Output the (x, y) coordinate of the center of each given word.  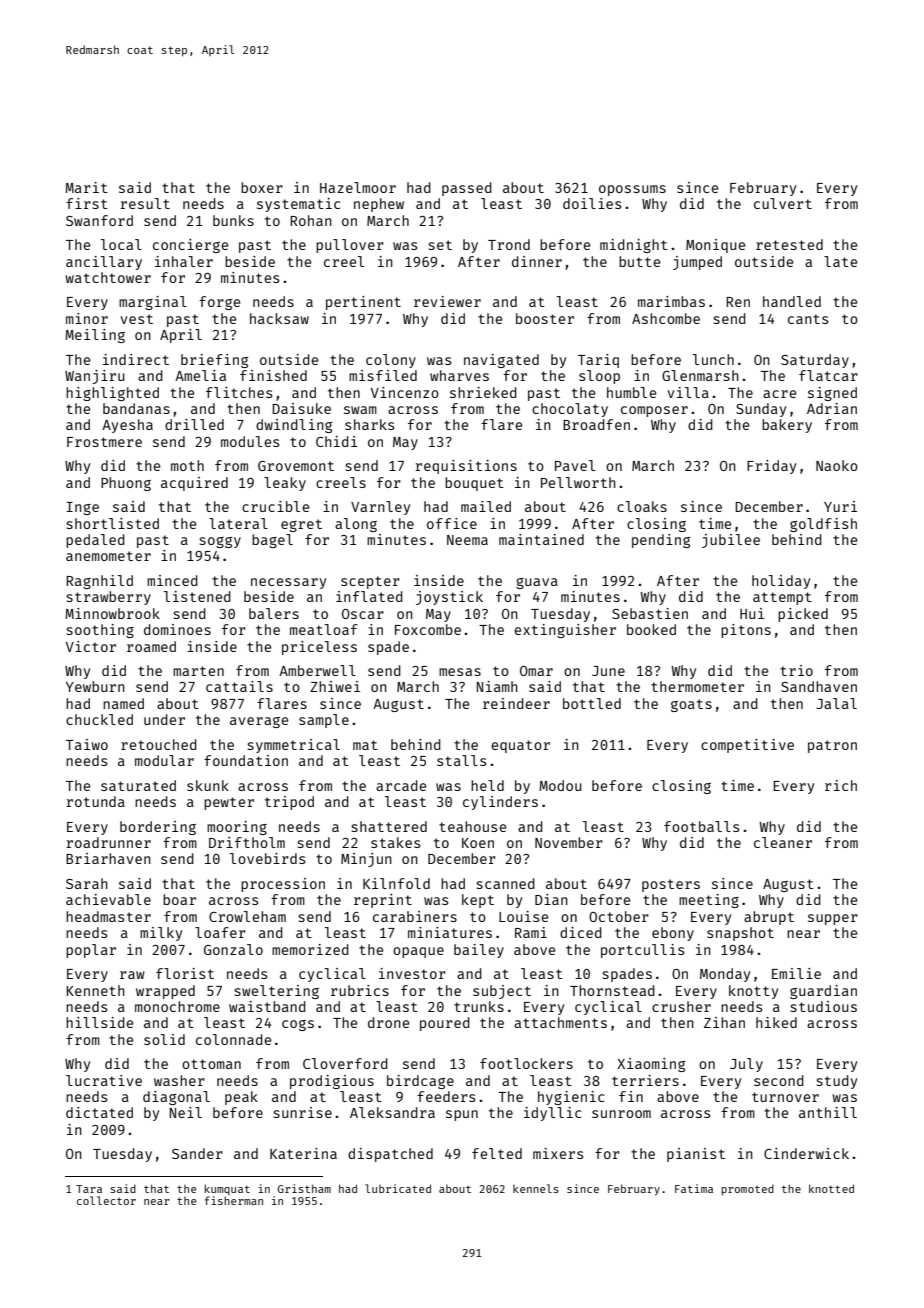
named (123, 703)
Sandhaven (819, 686)
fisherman (234, 1200)
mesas (460, 672)
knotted (831, 1188)
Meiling (95, 336)
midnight (634, 246)
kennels (536, 1188)
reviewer (447, 301)
